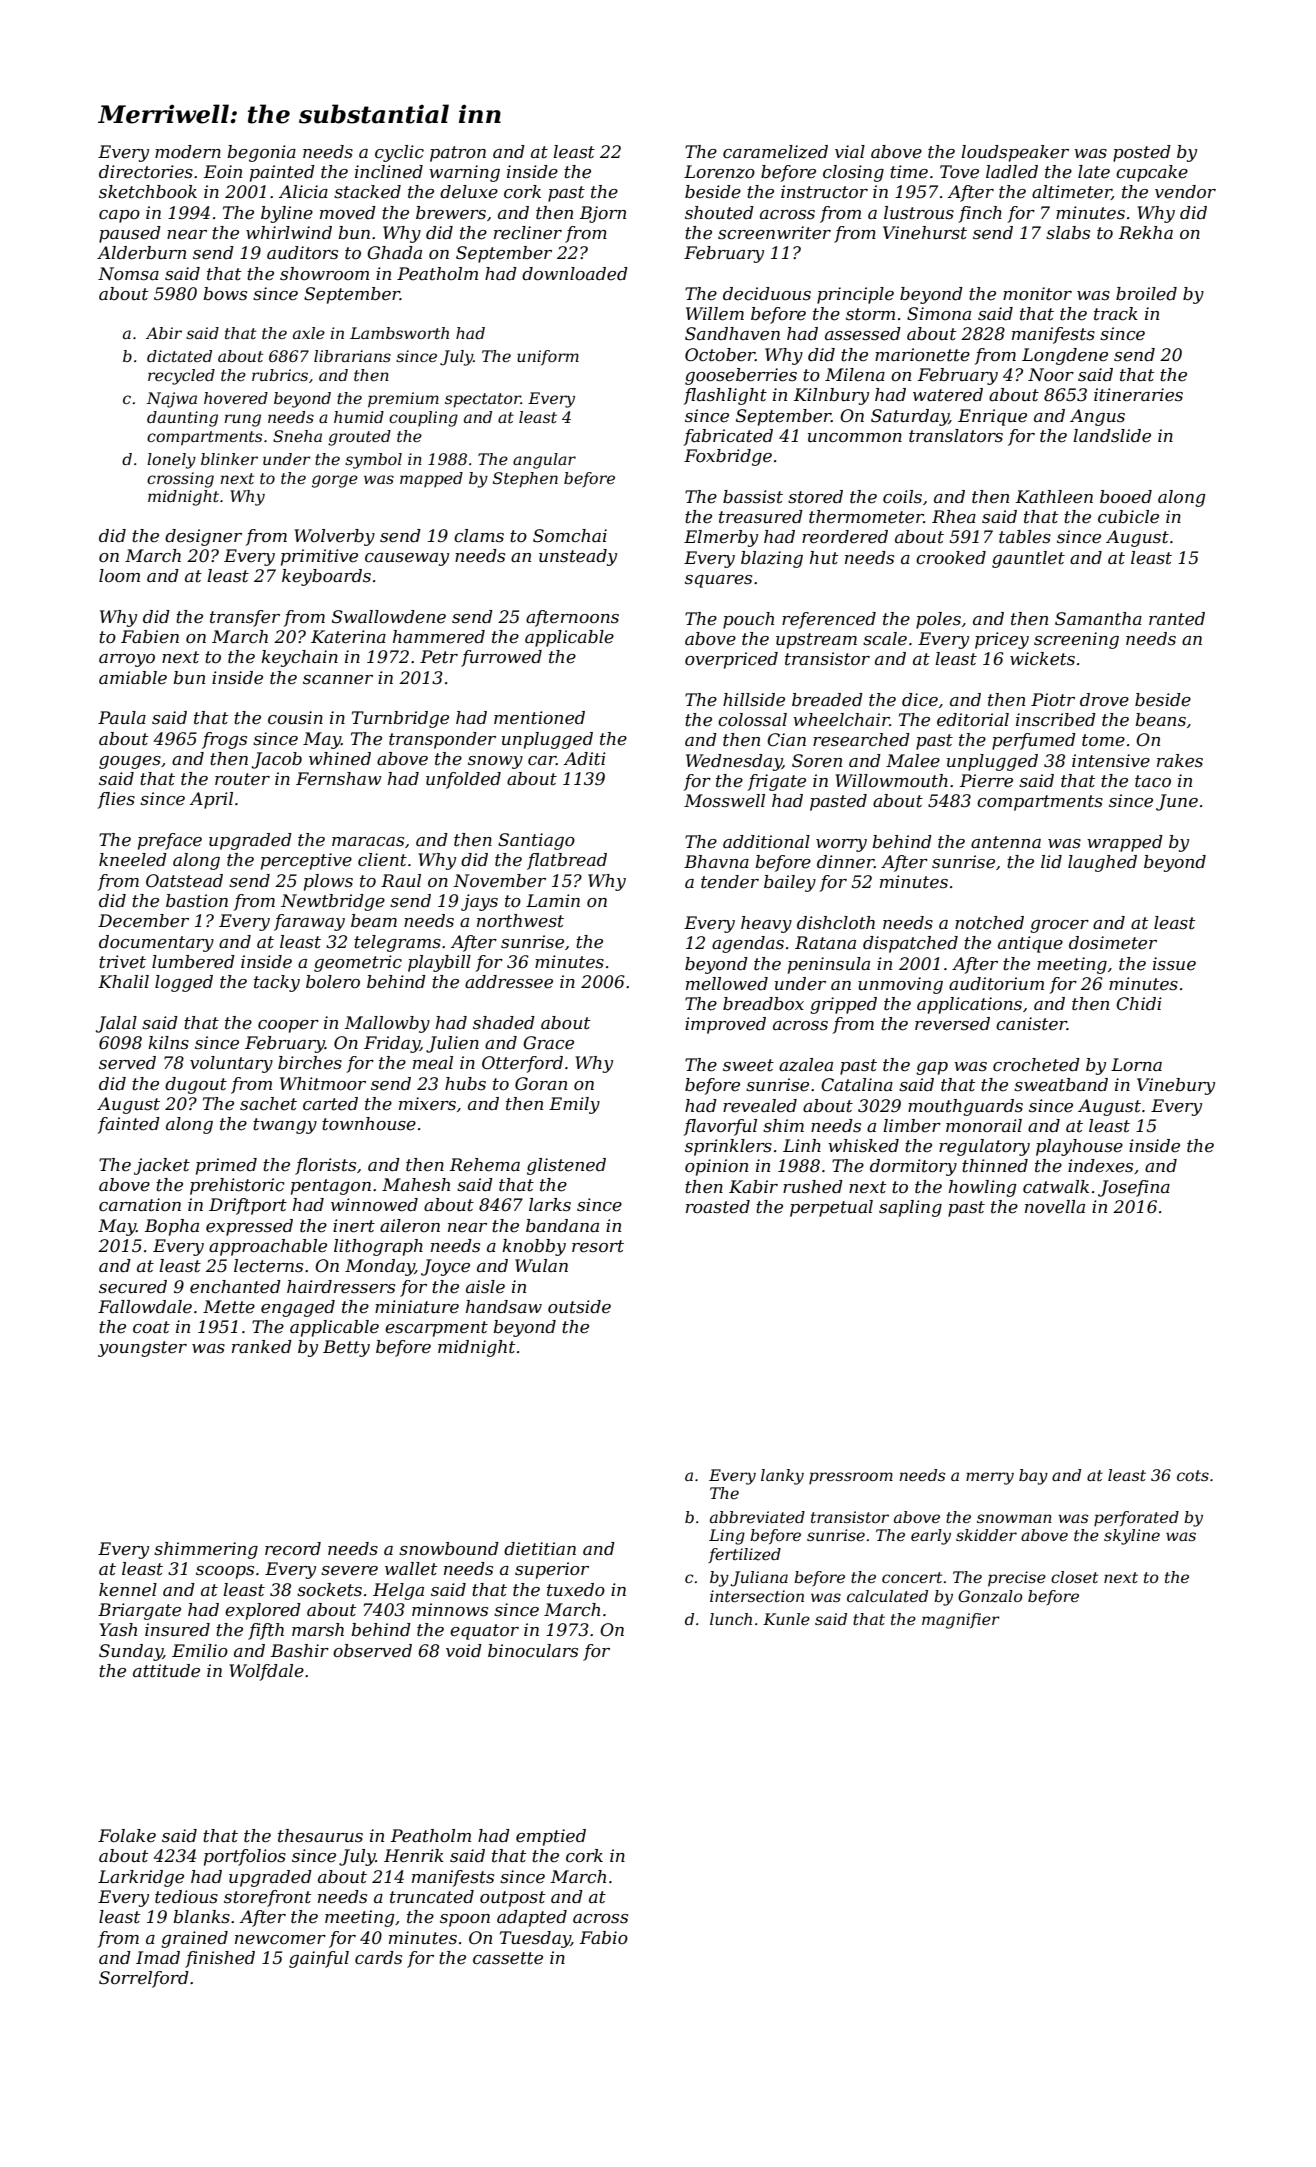 This screenshot has width=1316, height=2167. I want to click on mentioned, so click(539, 718).
